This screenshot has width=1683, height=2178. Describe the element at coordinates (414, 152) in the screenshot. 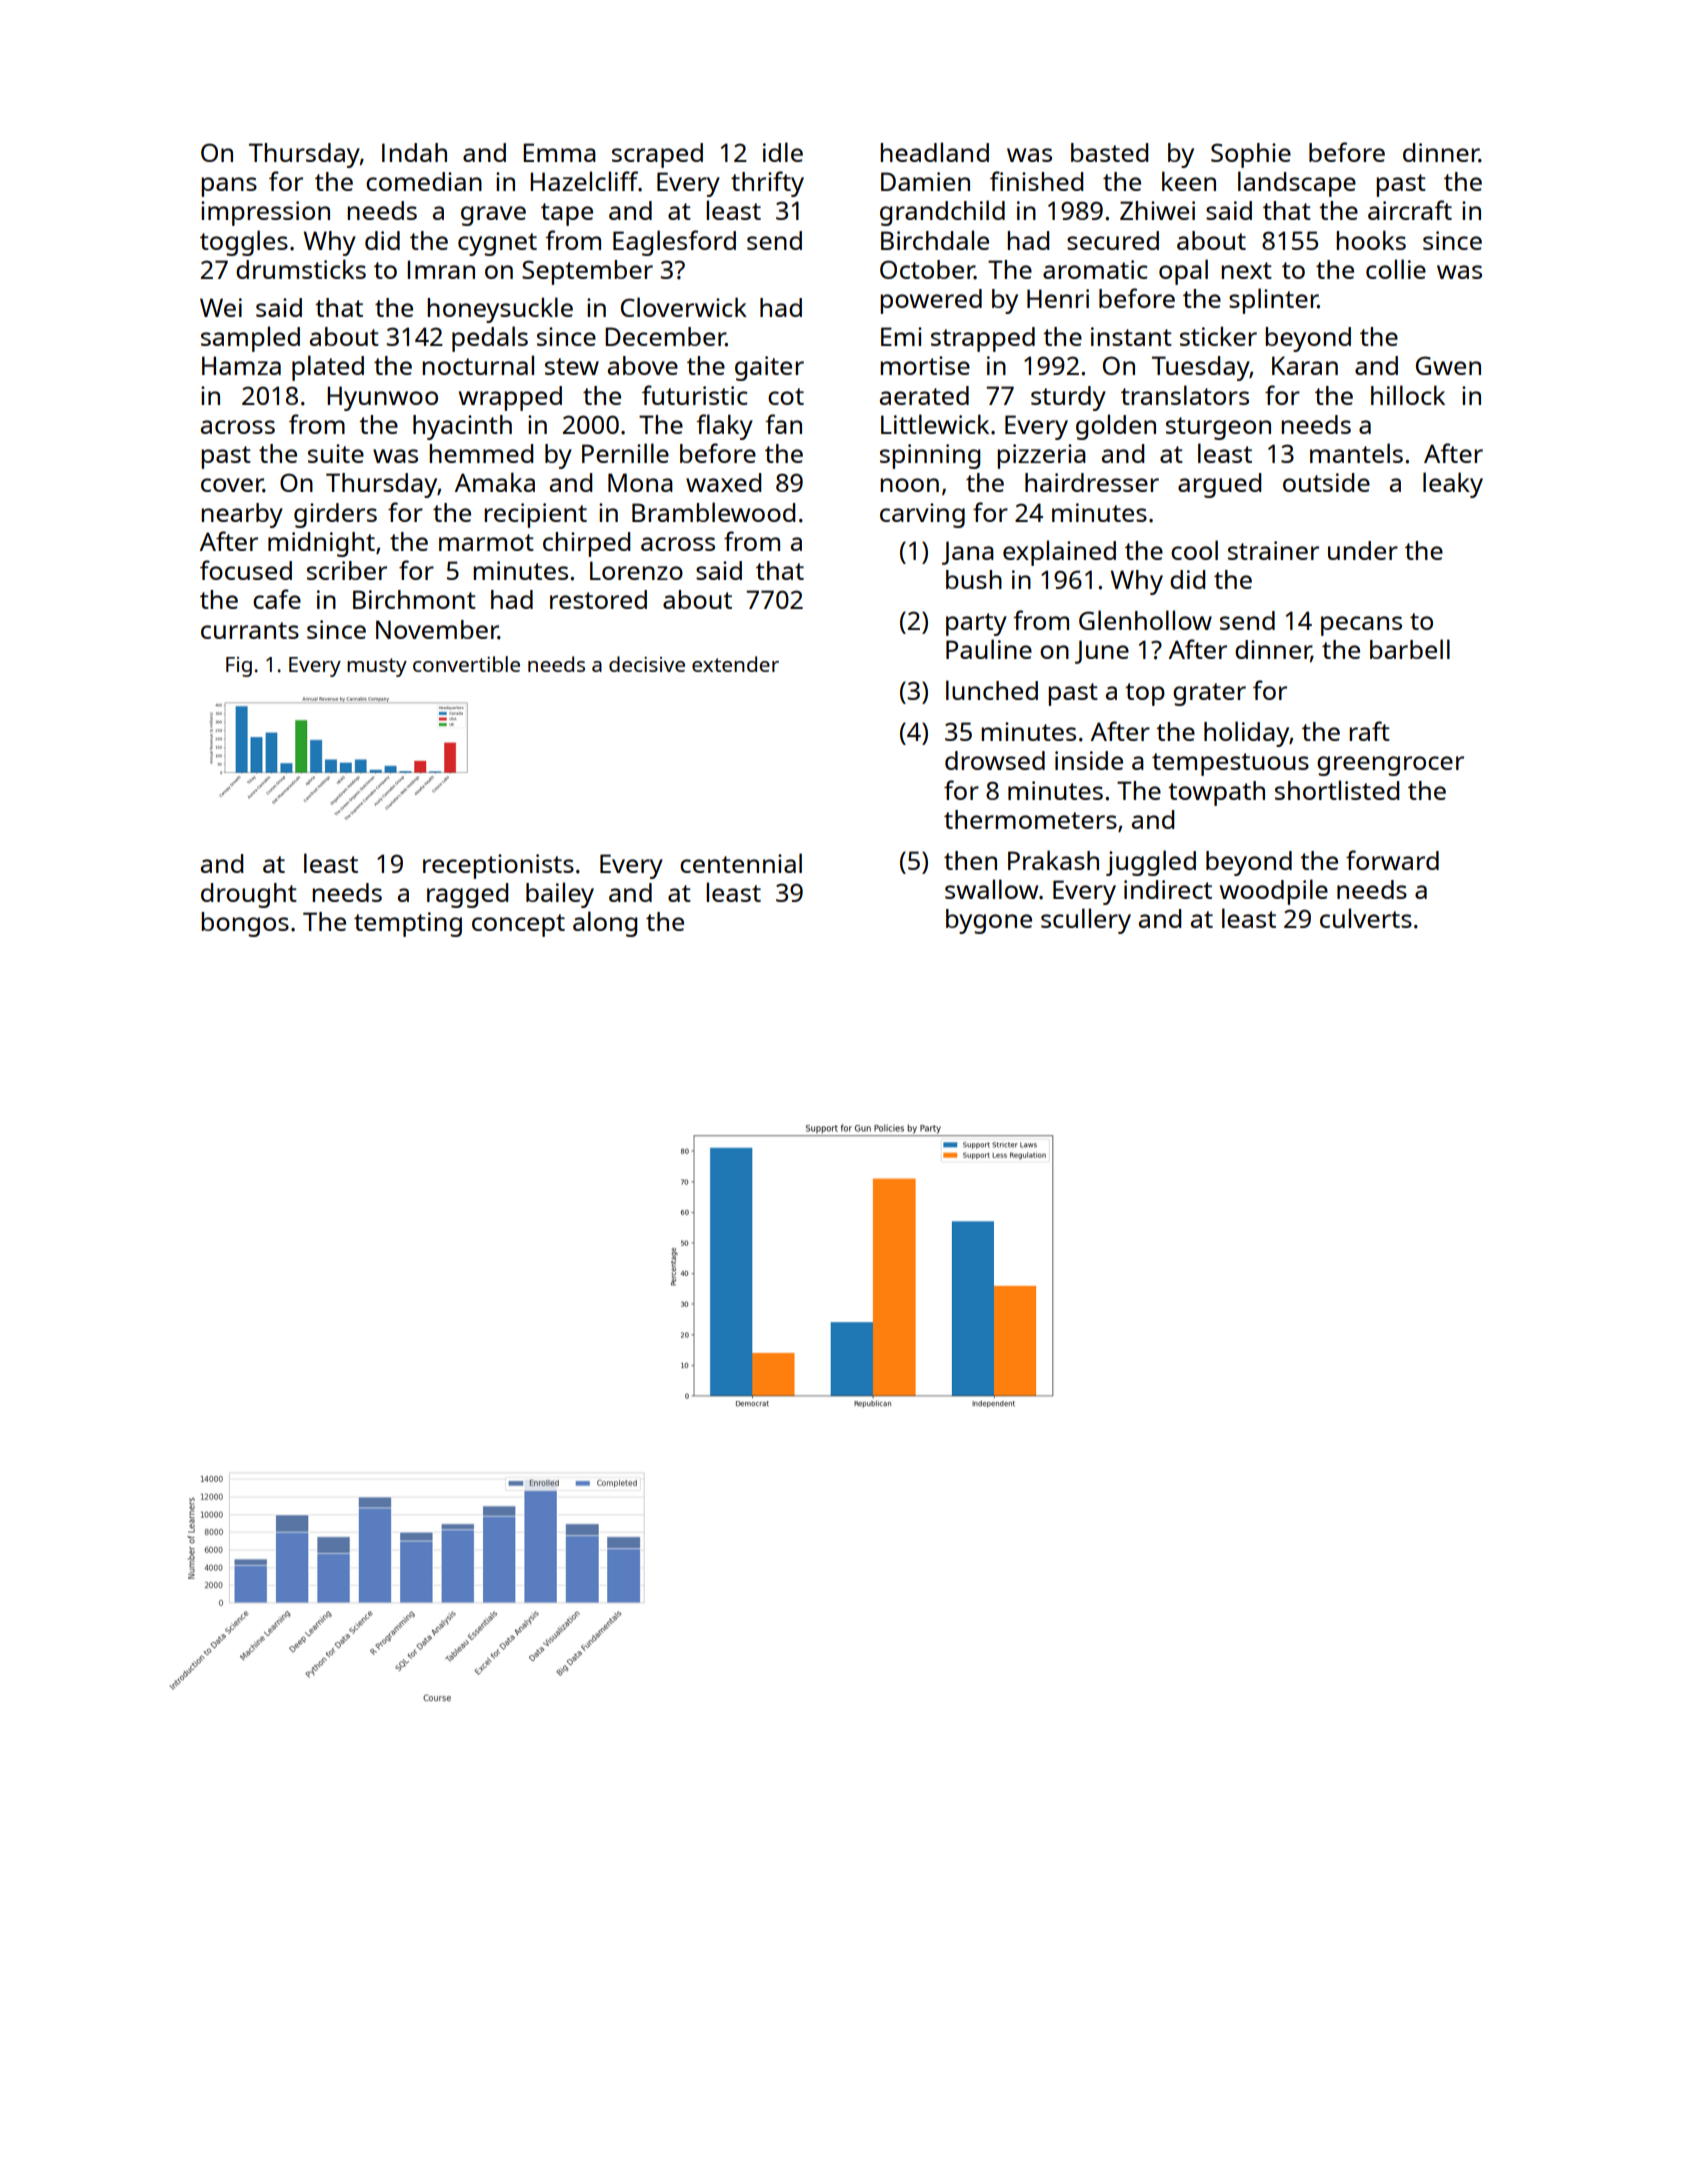

I see `Indah` at that location.
